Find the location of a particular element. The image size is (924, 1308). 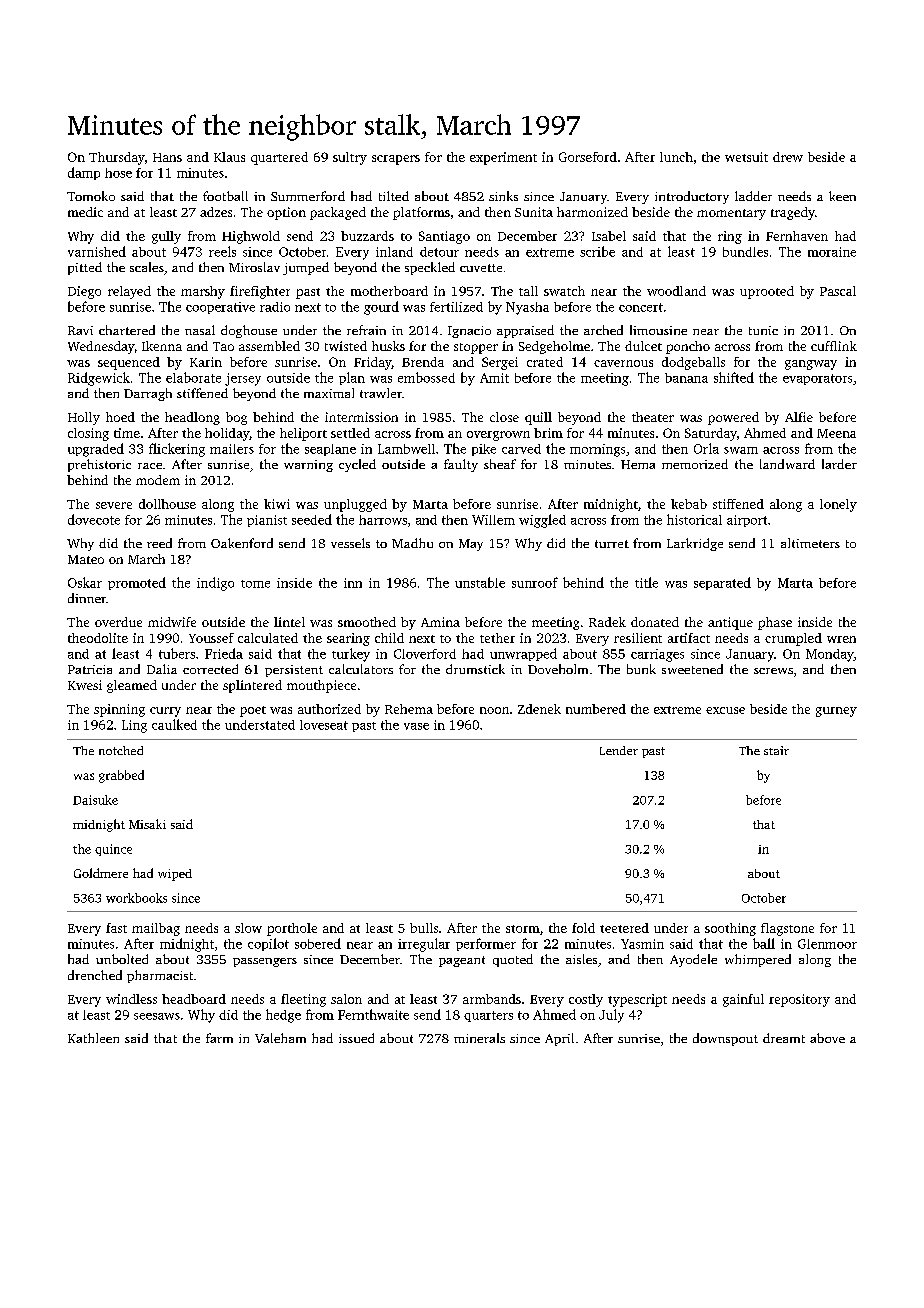

experiment is located at coordinates (503, 158).
